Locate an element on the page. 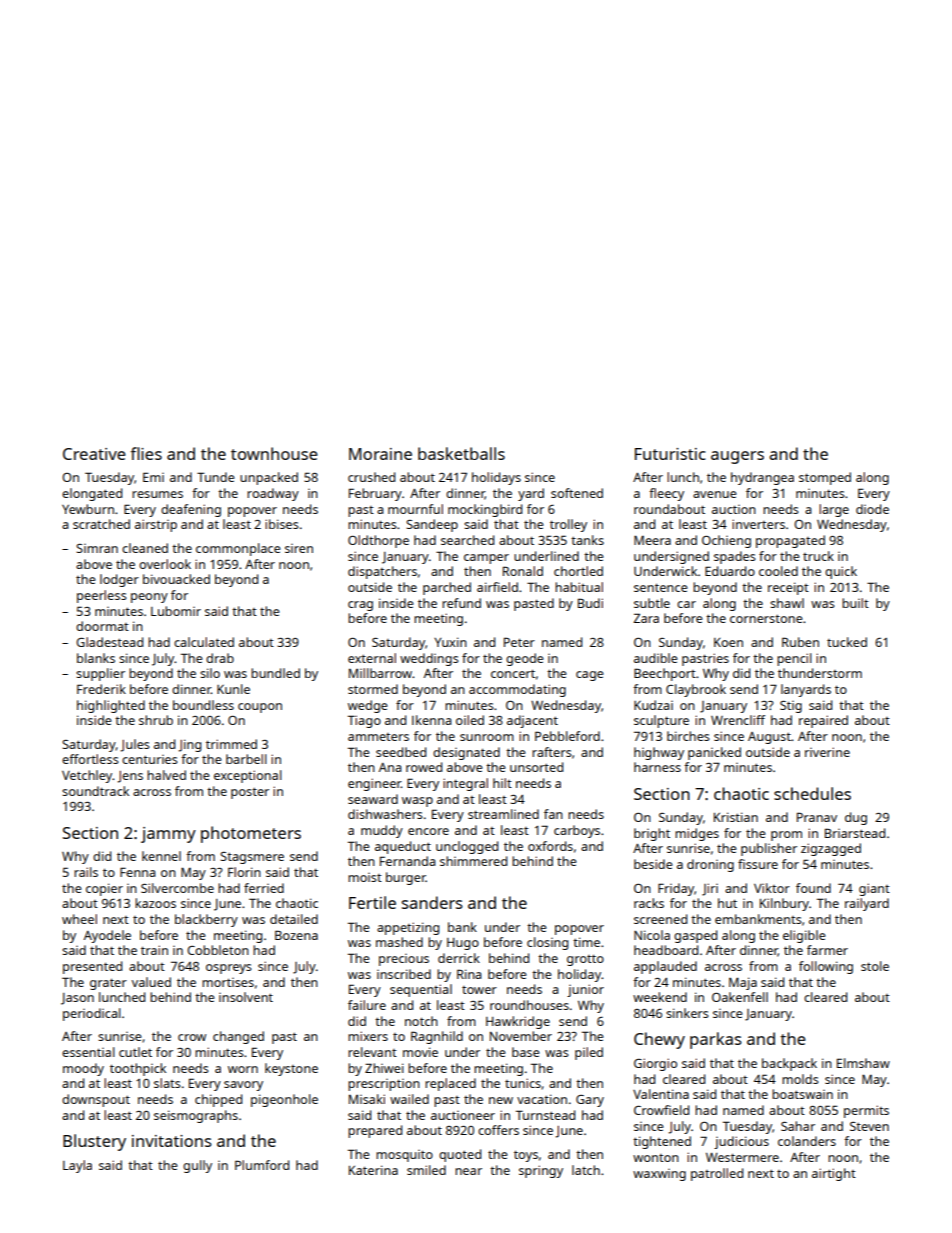 The image size is (952, 1233). gully is located at coordinates (197, 1166).
